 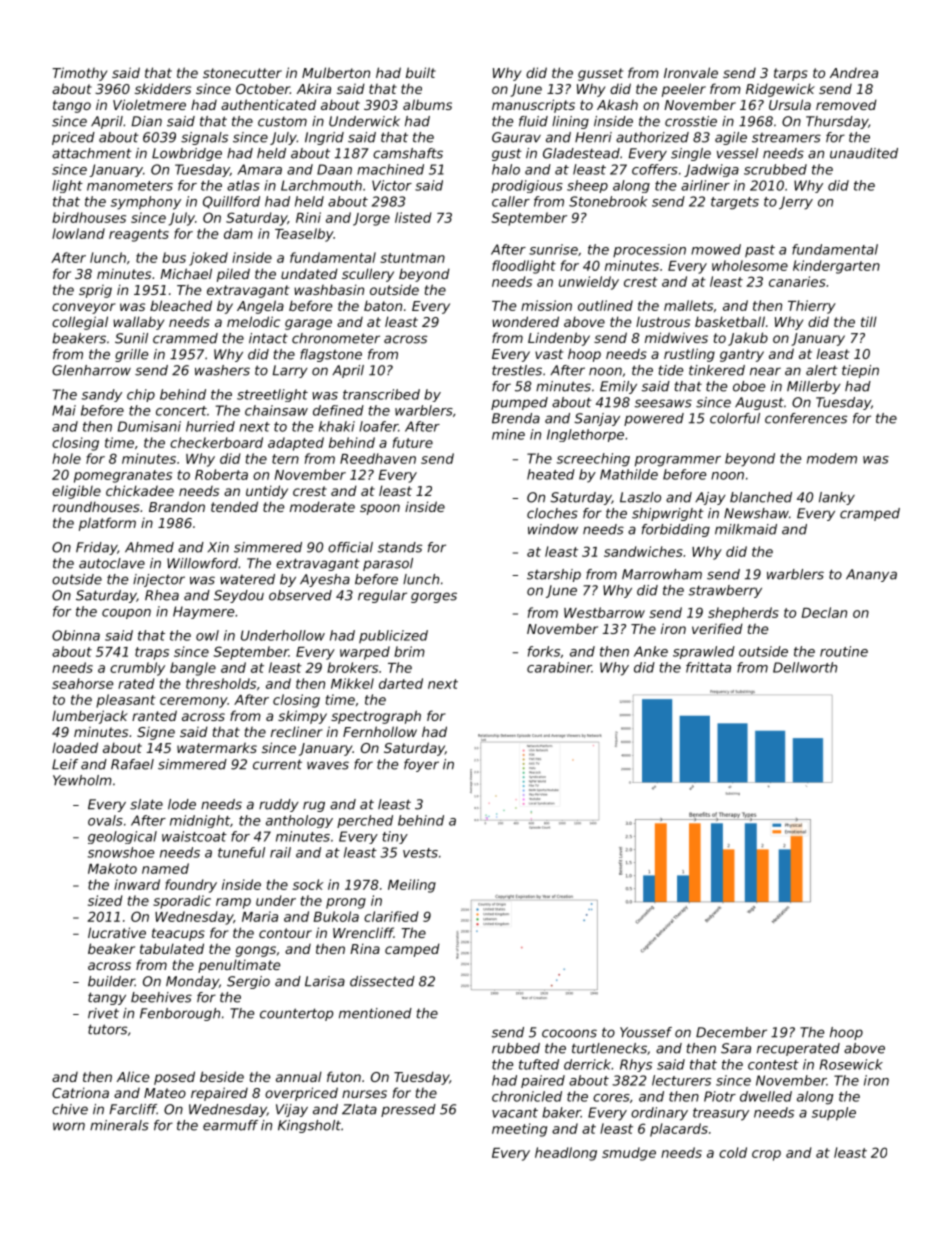 I want to click on chickadee, so click(x=140, y=490).
